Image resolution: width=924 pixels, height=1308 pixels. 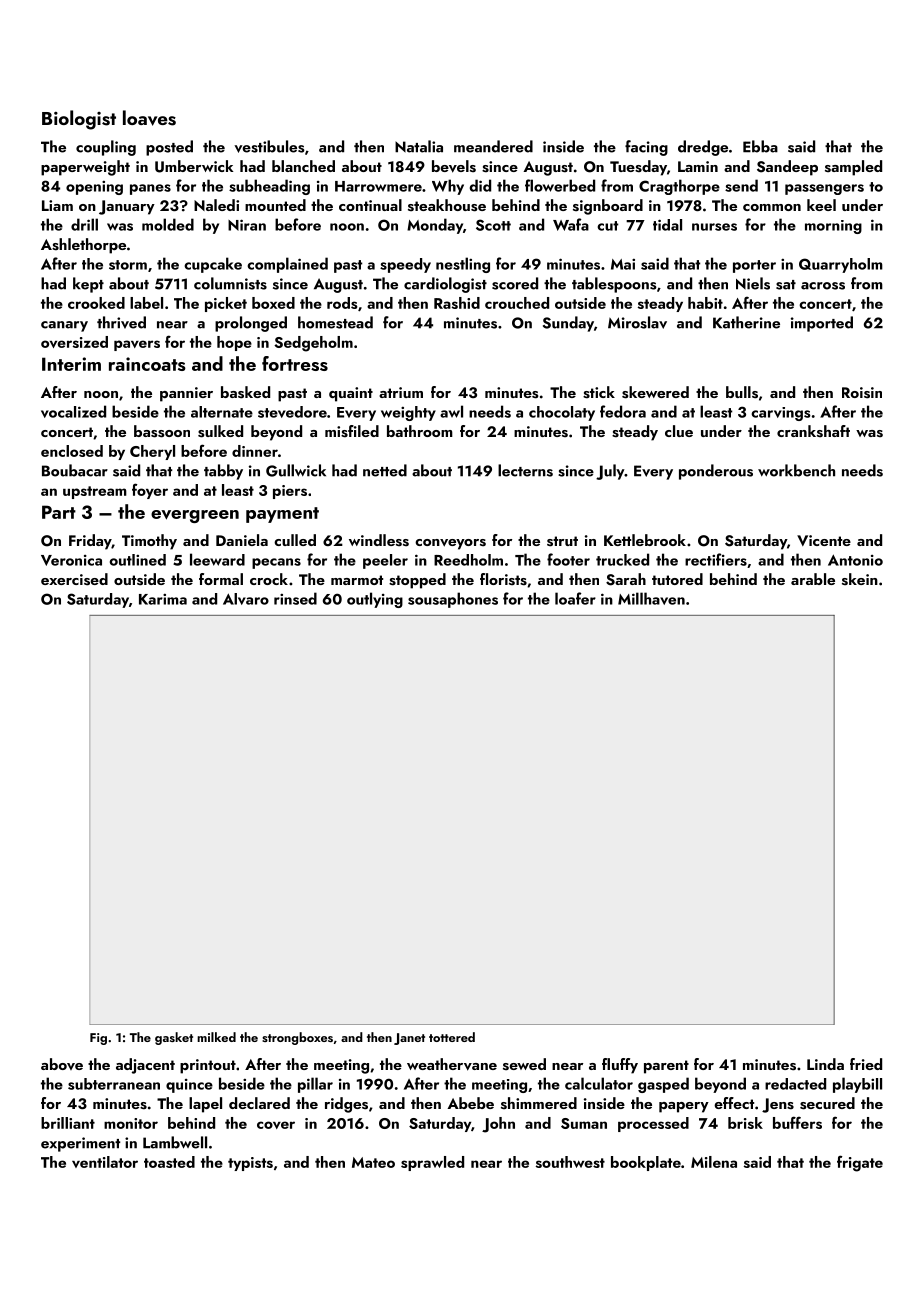 What do you see at coordinates (575, 598) in the screenshot?
I see `loafer` at bounding box center [575, 598].
